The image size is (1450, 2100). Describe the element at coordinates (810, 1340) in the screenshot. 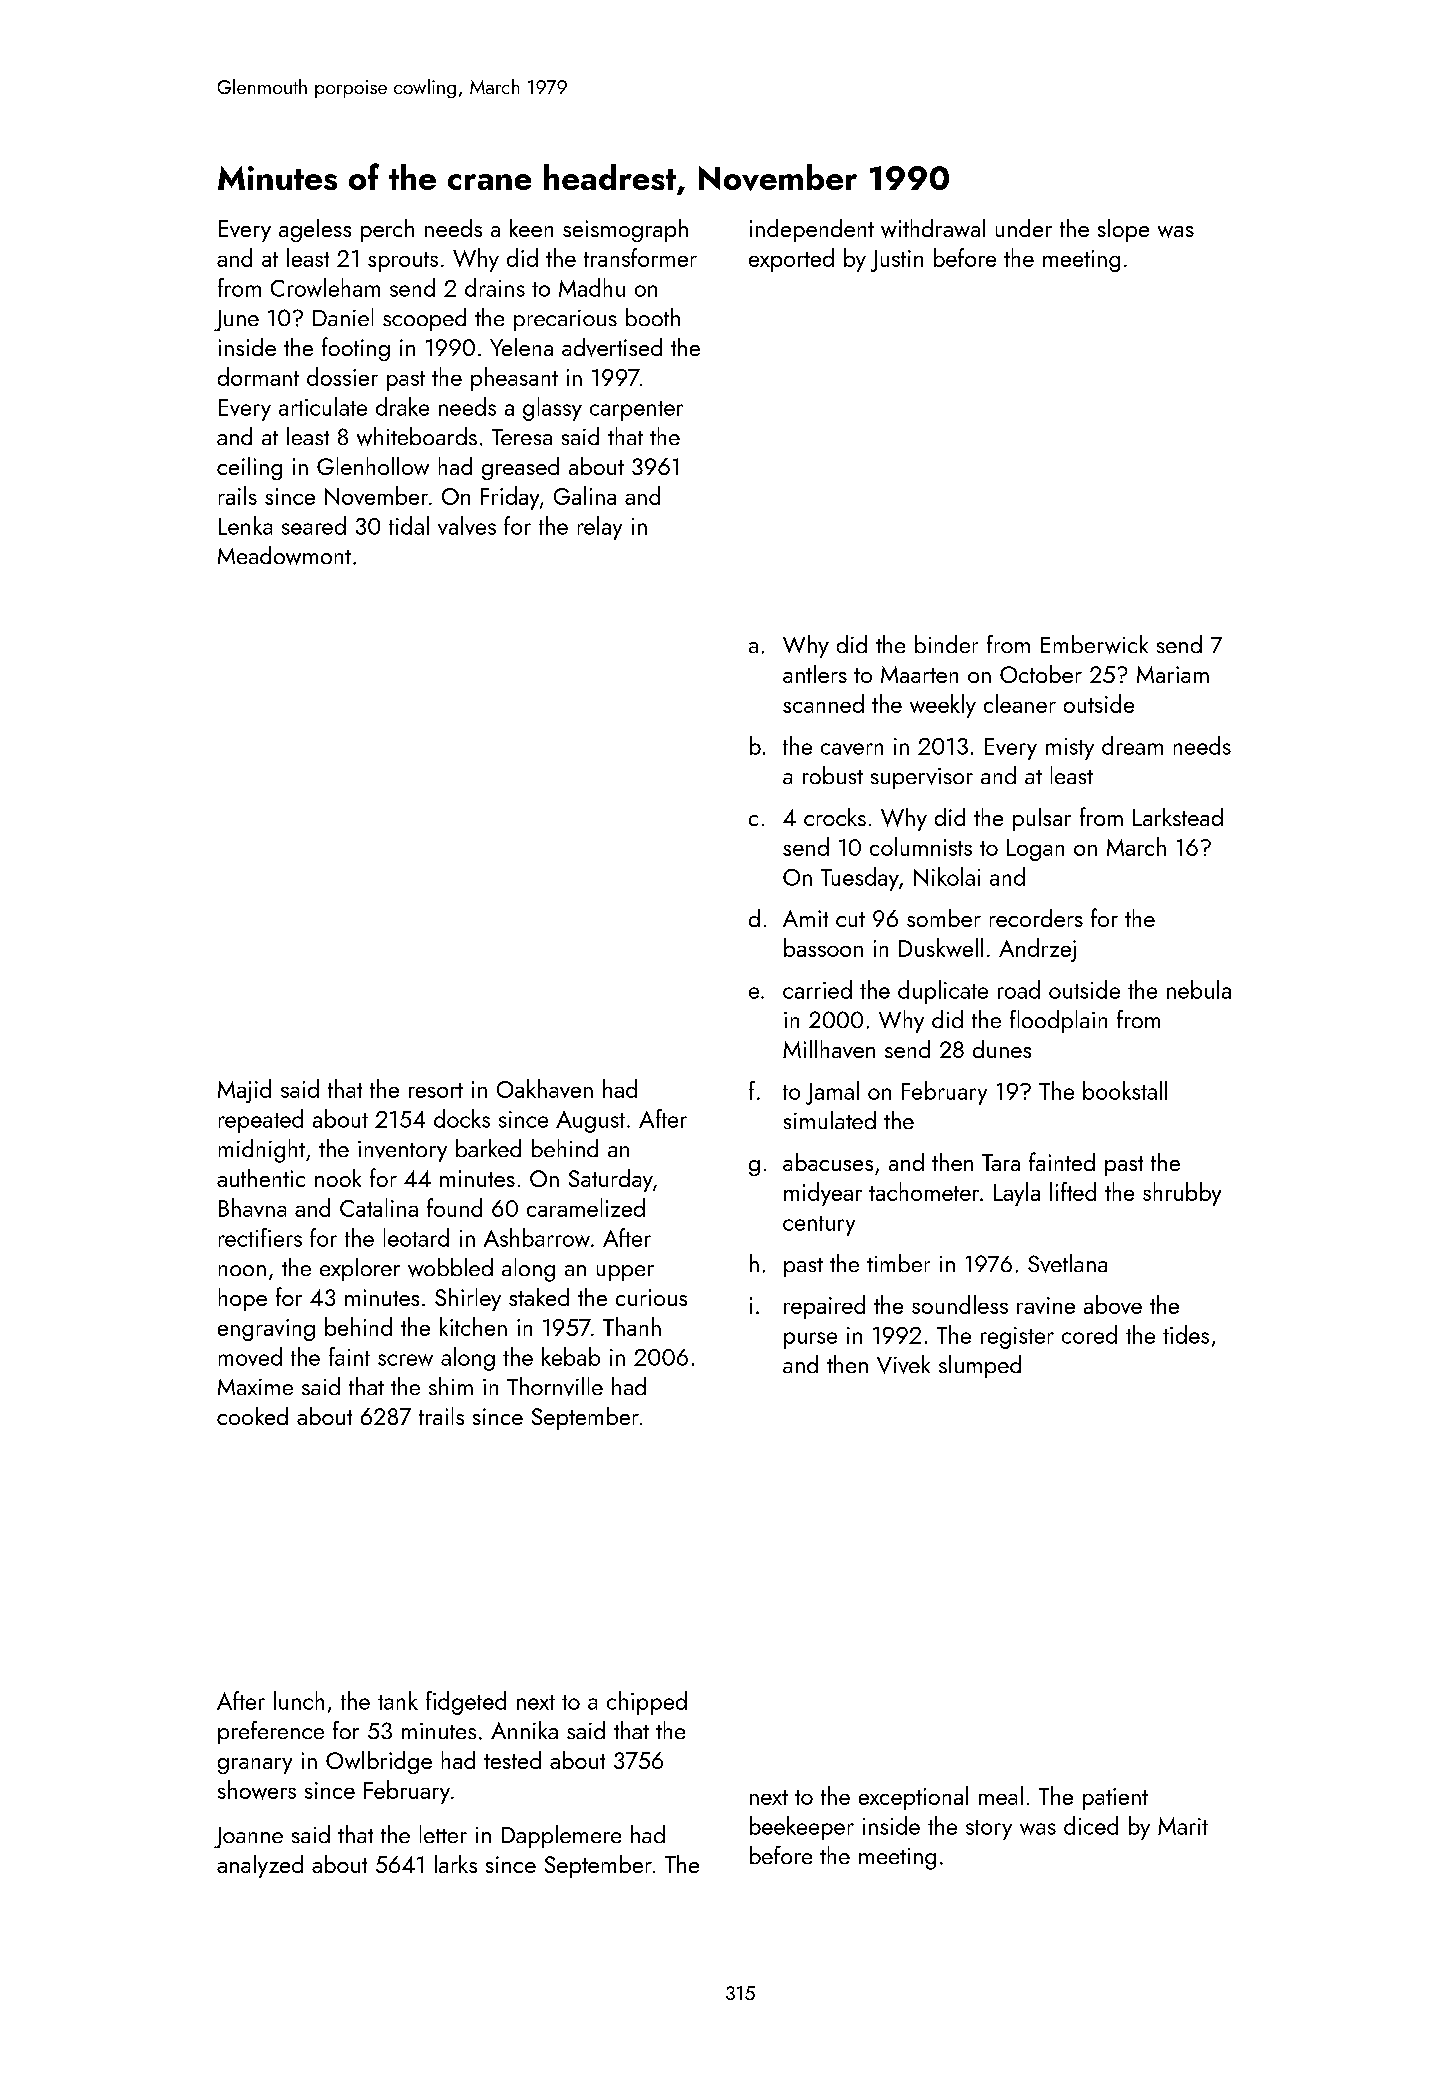

I see `purse` at that location.
